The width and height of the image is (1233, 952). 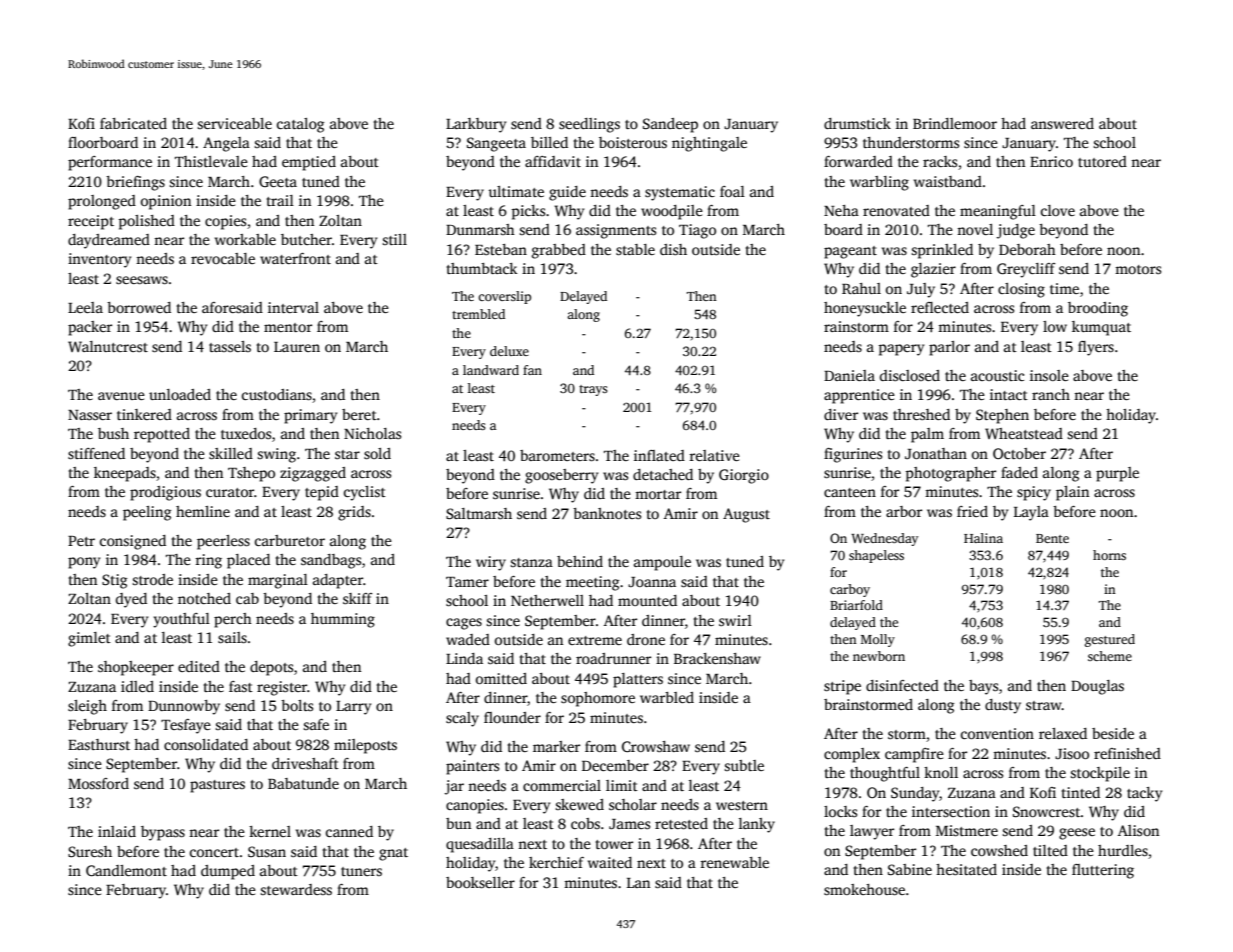 I want to click on ampoule, so click(x=662, y=563).
